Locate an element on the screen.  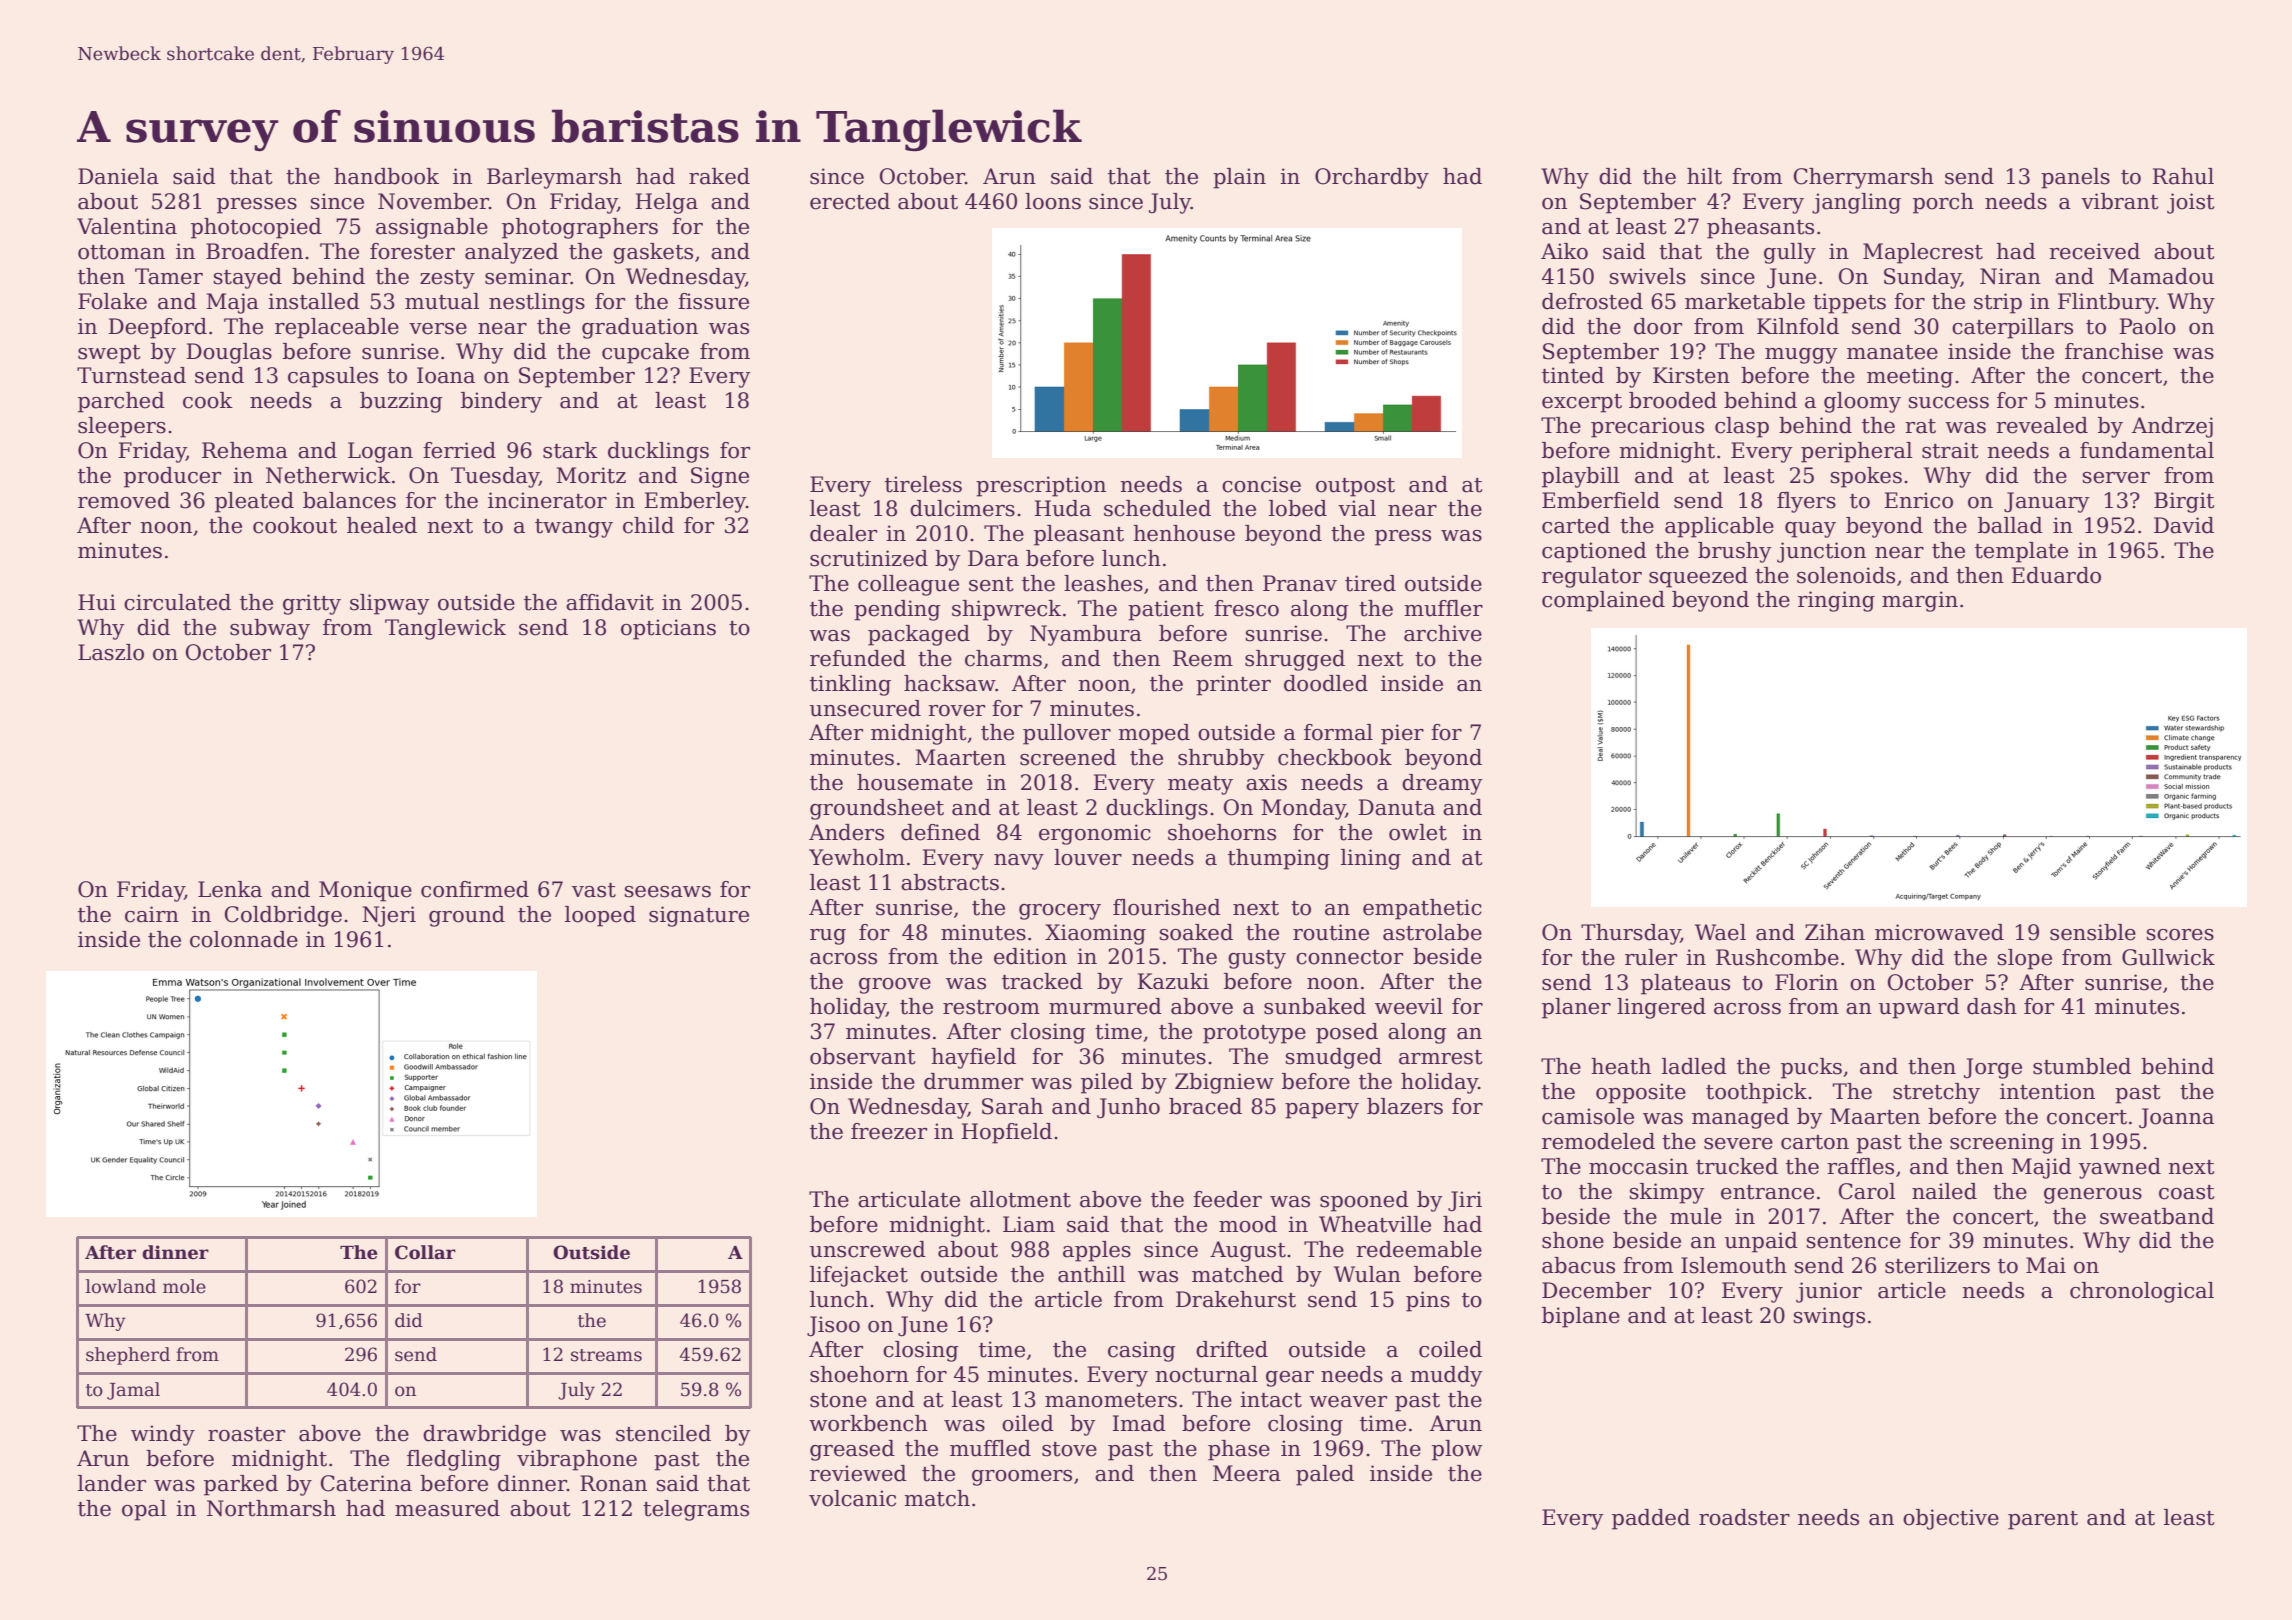
parent is located at coordinates (2043, 1520).
